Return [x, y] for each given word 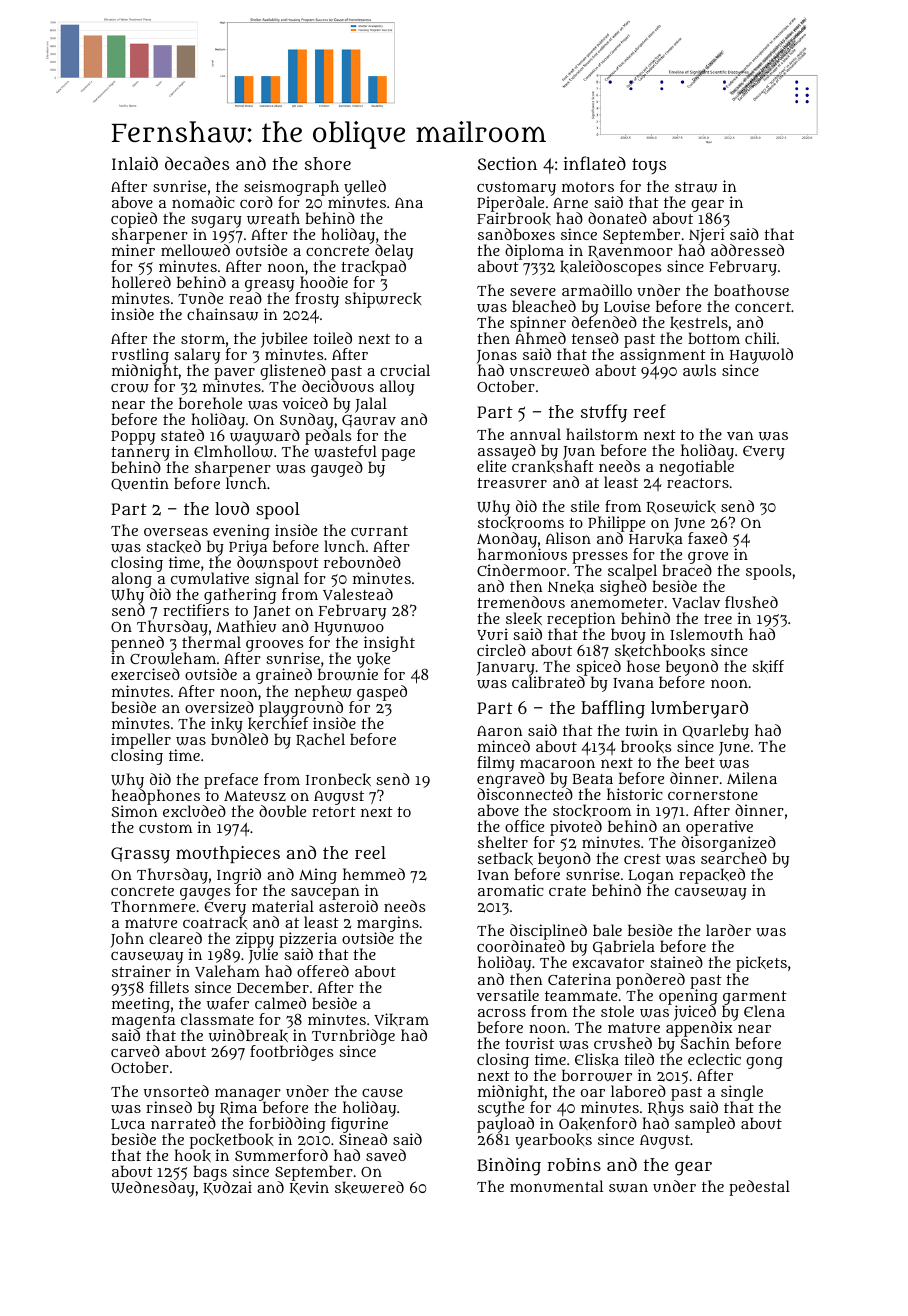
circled [501, 650]
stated [182, 435]
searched [734, 858]
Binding [509, 1166]
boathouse [751, 290]
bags [210, 1173]
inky [227, 725]
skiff [768, 666]
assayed [507, 452]
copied [134, 220]
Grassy [140, 855]
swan [628, 1188]
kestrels [699, 322]
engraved [511, 780]
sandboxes [516, 234]
